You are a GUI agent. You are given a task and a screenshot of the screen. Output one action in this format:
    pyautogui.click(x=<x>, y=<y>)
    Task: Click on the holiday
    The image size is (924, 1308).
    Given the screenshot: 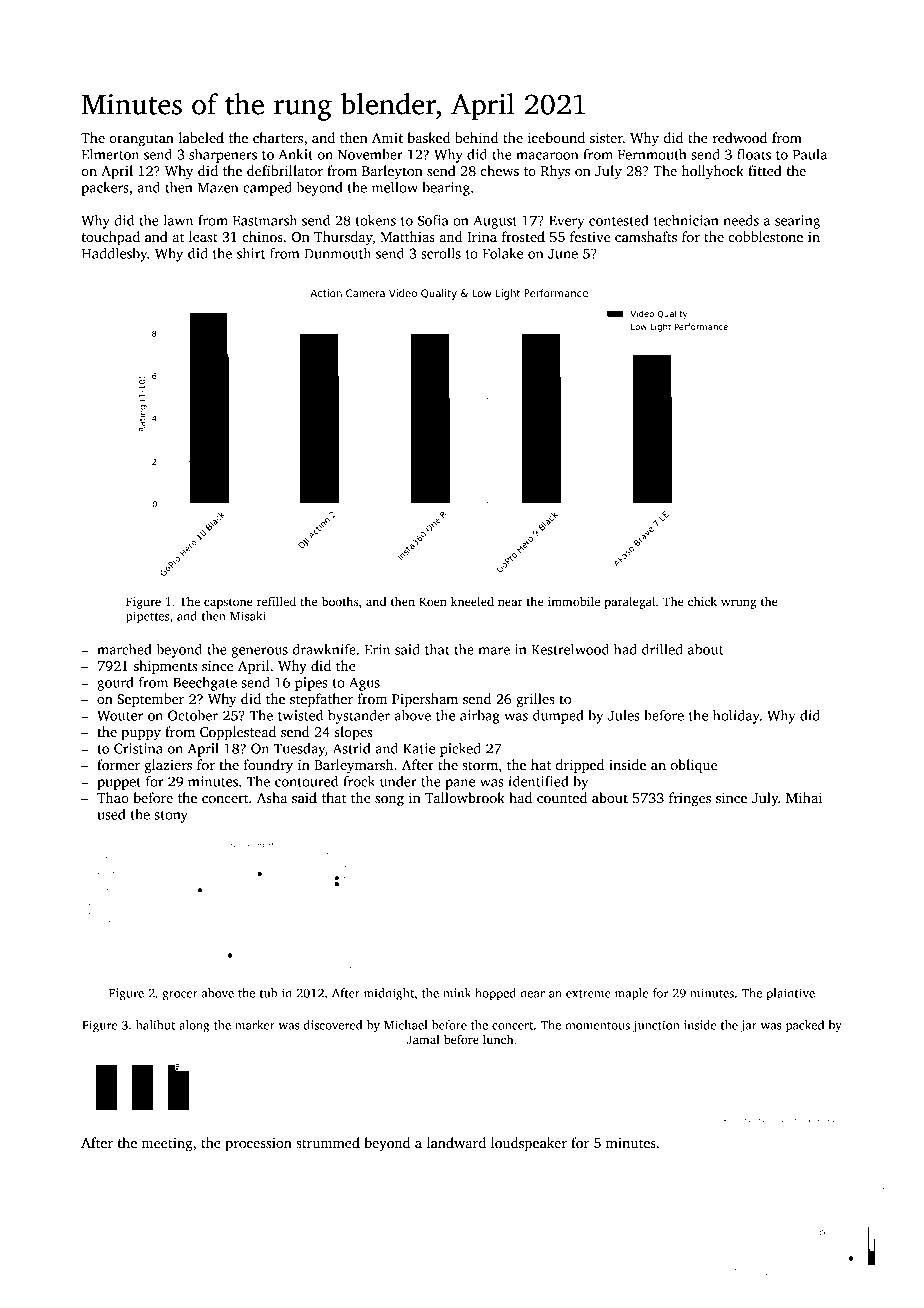 What is the action you would take?
    pyautogui.click(x=736, y=717)
